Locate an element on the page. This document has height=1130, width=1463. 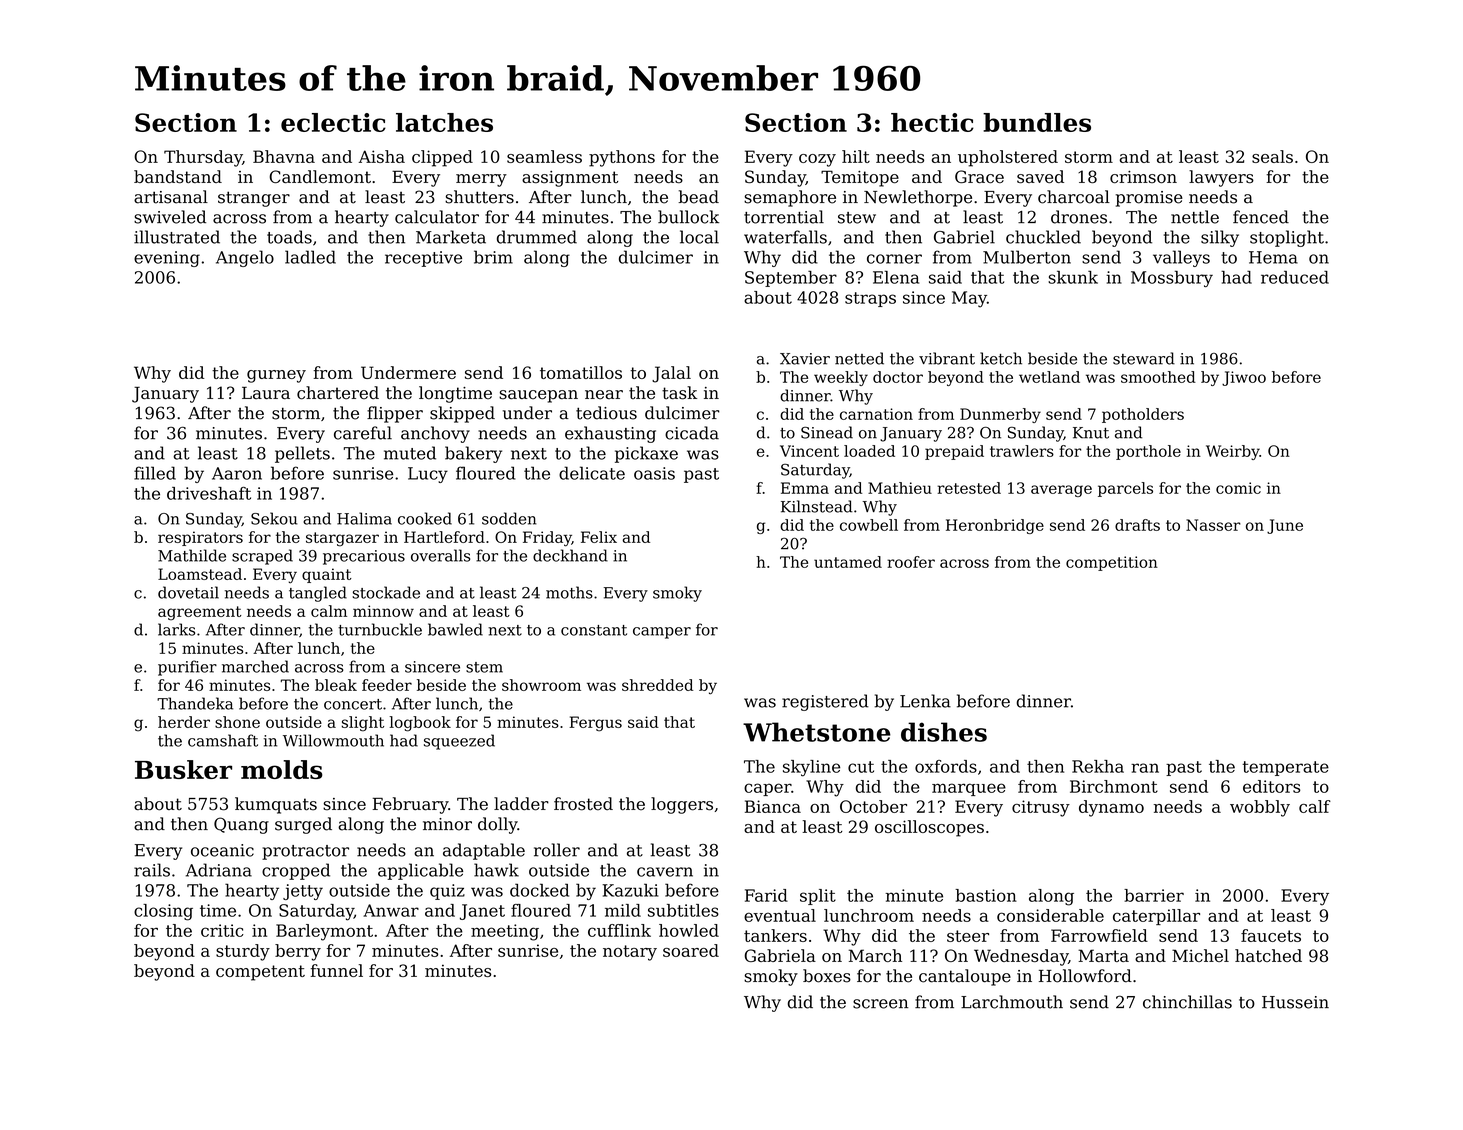
competent is located at coordinates (260, 973).
